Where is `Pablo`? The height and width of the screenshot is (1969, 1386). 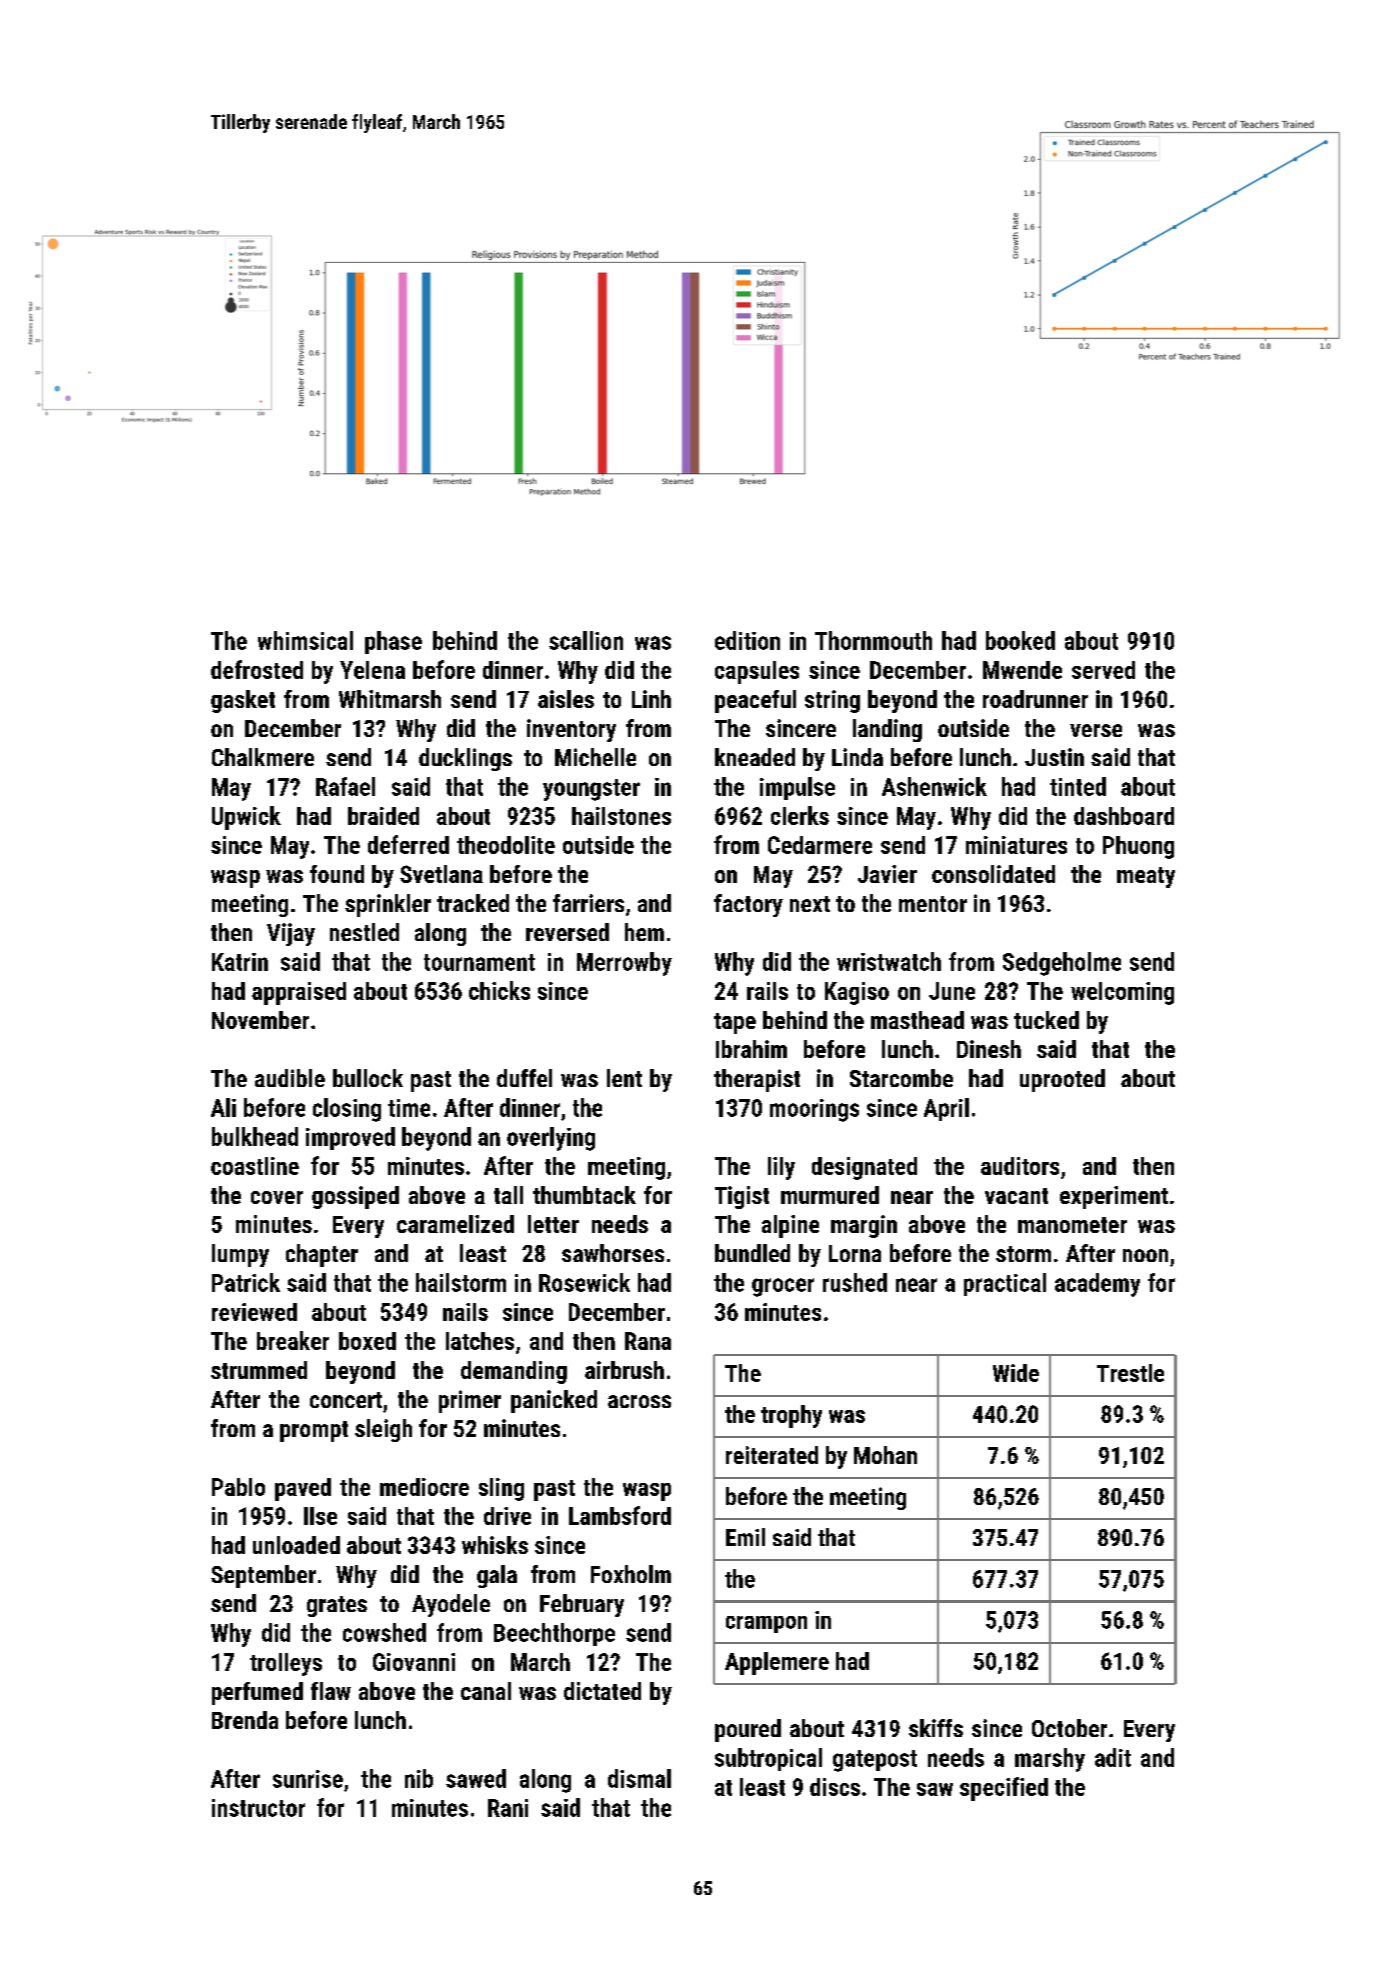 Pablo is located at coordinates (238, 1487).
